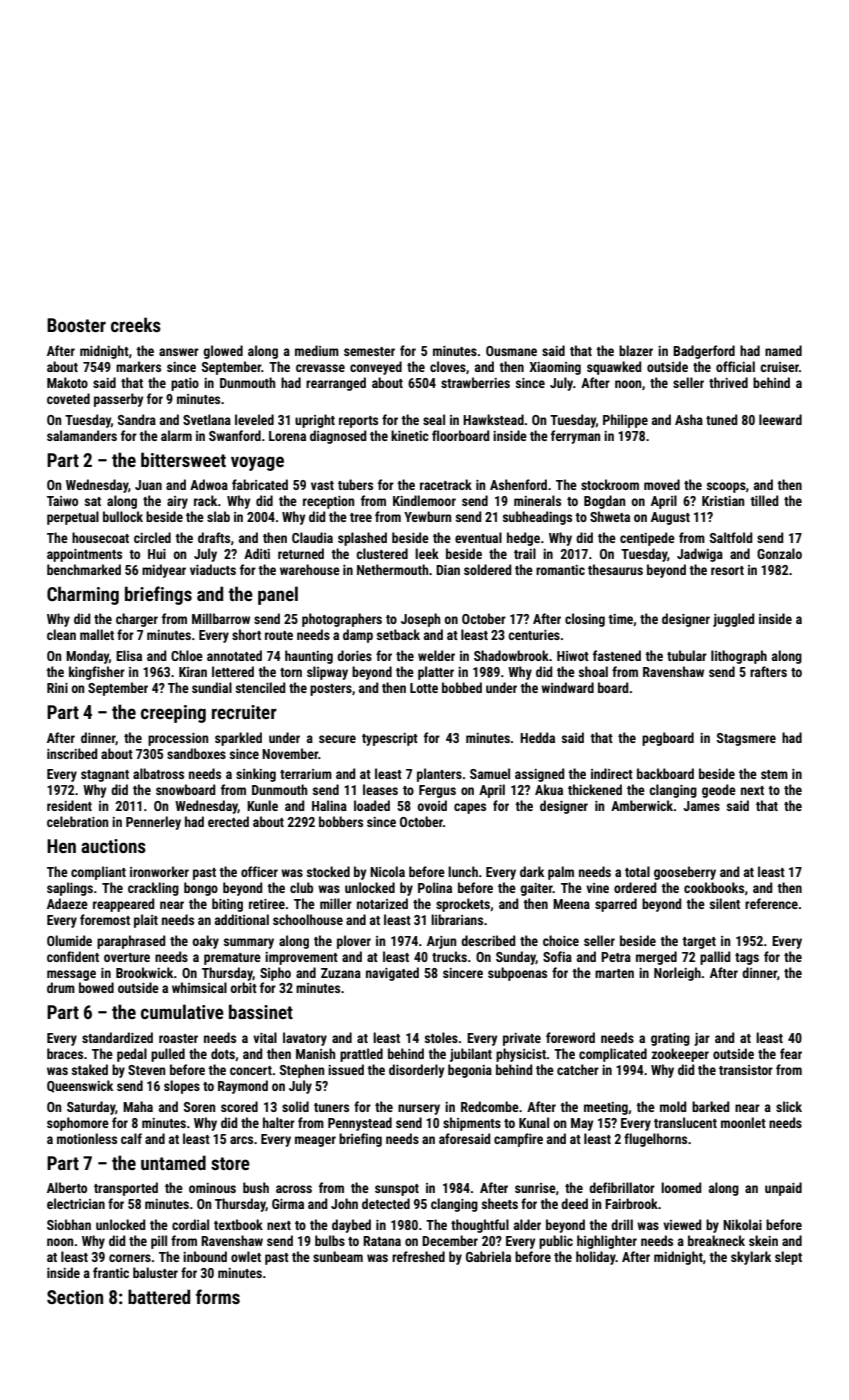  I want to click on Zuzana, so click(341, 973).
